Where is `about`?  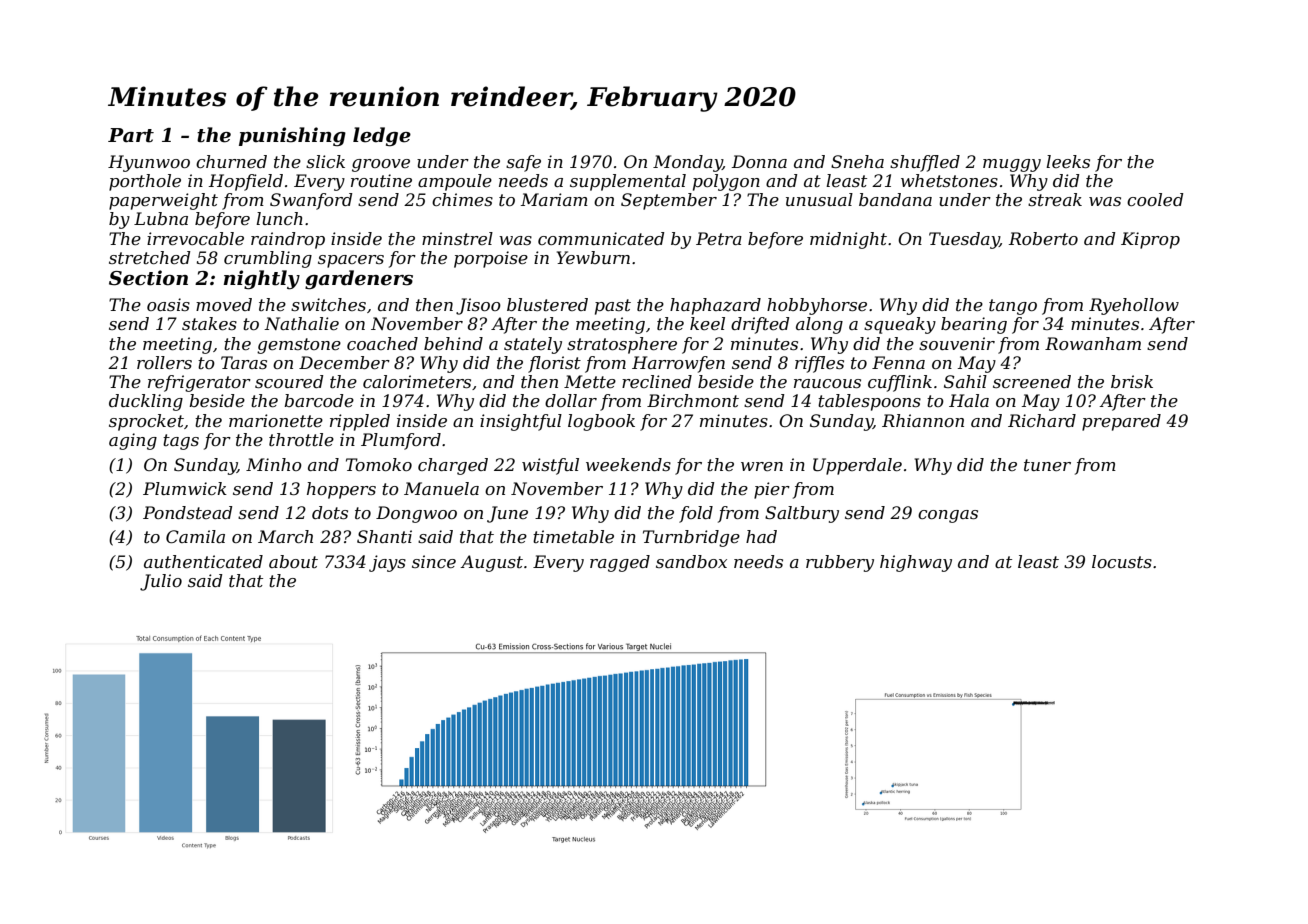 about is located at coordinates (293, 561).
